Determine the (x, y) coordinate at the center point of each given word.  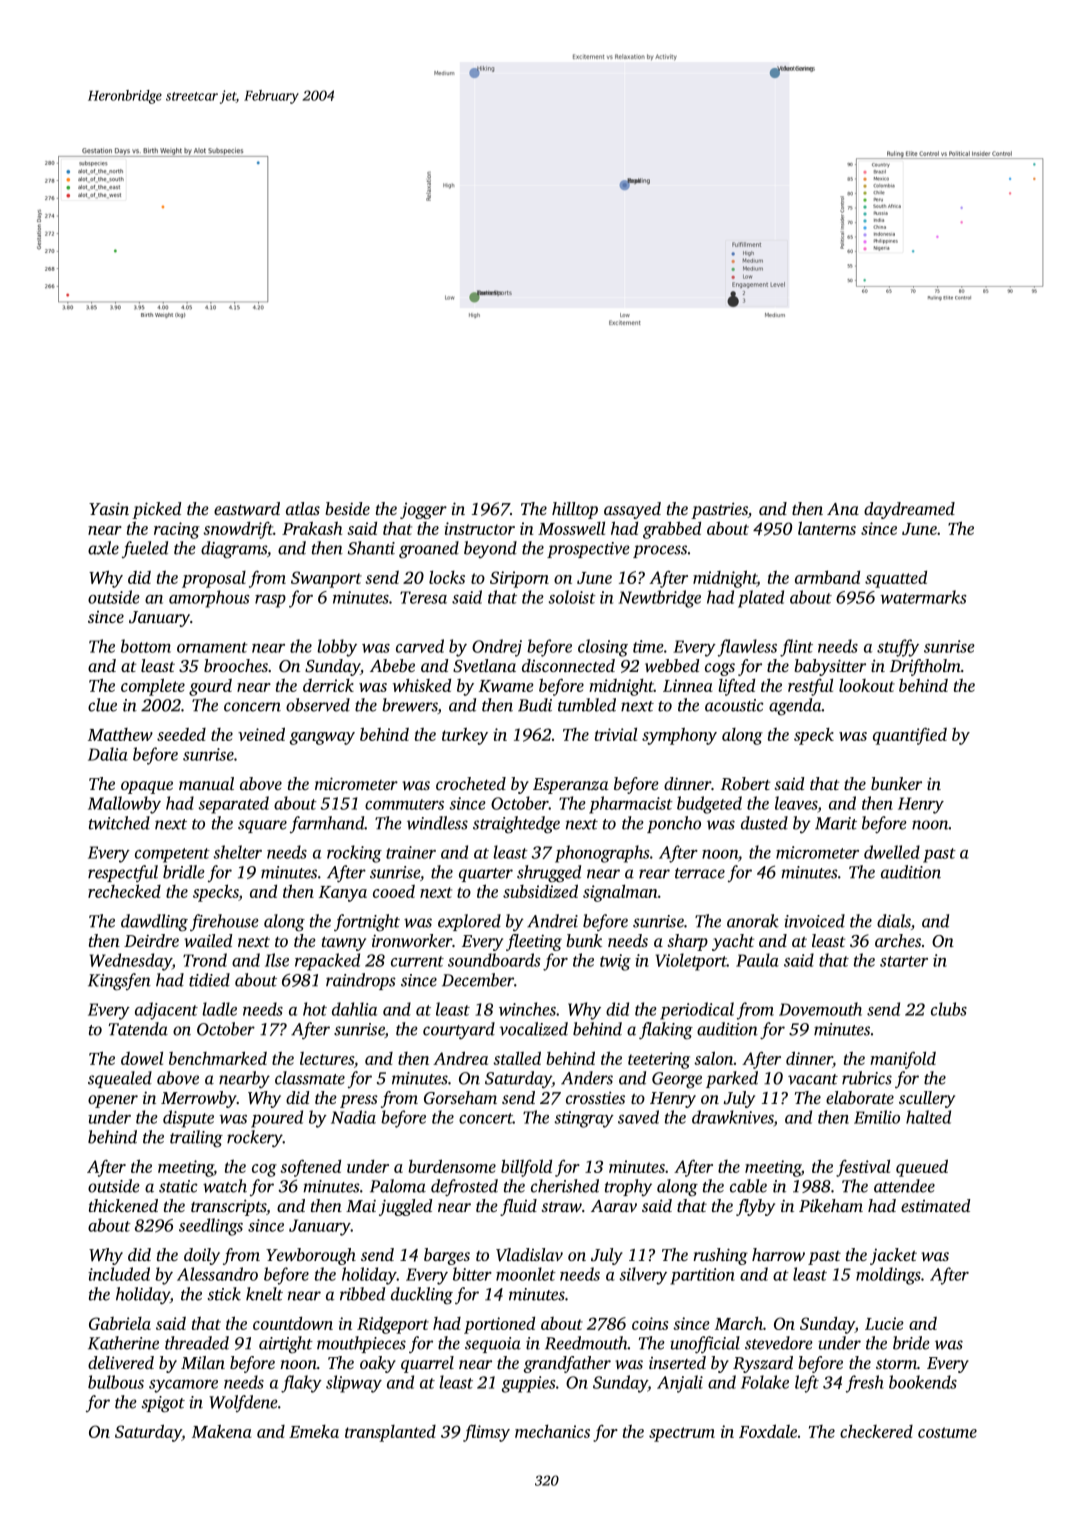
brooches (236, 665)
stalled (517, 1058)
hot (315, 1009)
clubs (949, 1009)
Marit (836, 823)
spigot (163, 1404)
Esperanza (570, 786)
